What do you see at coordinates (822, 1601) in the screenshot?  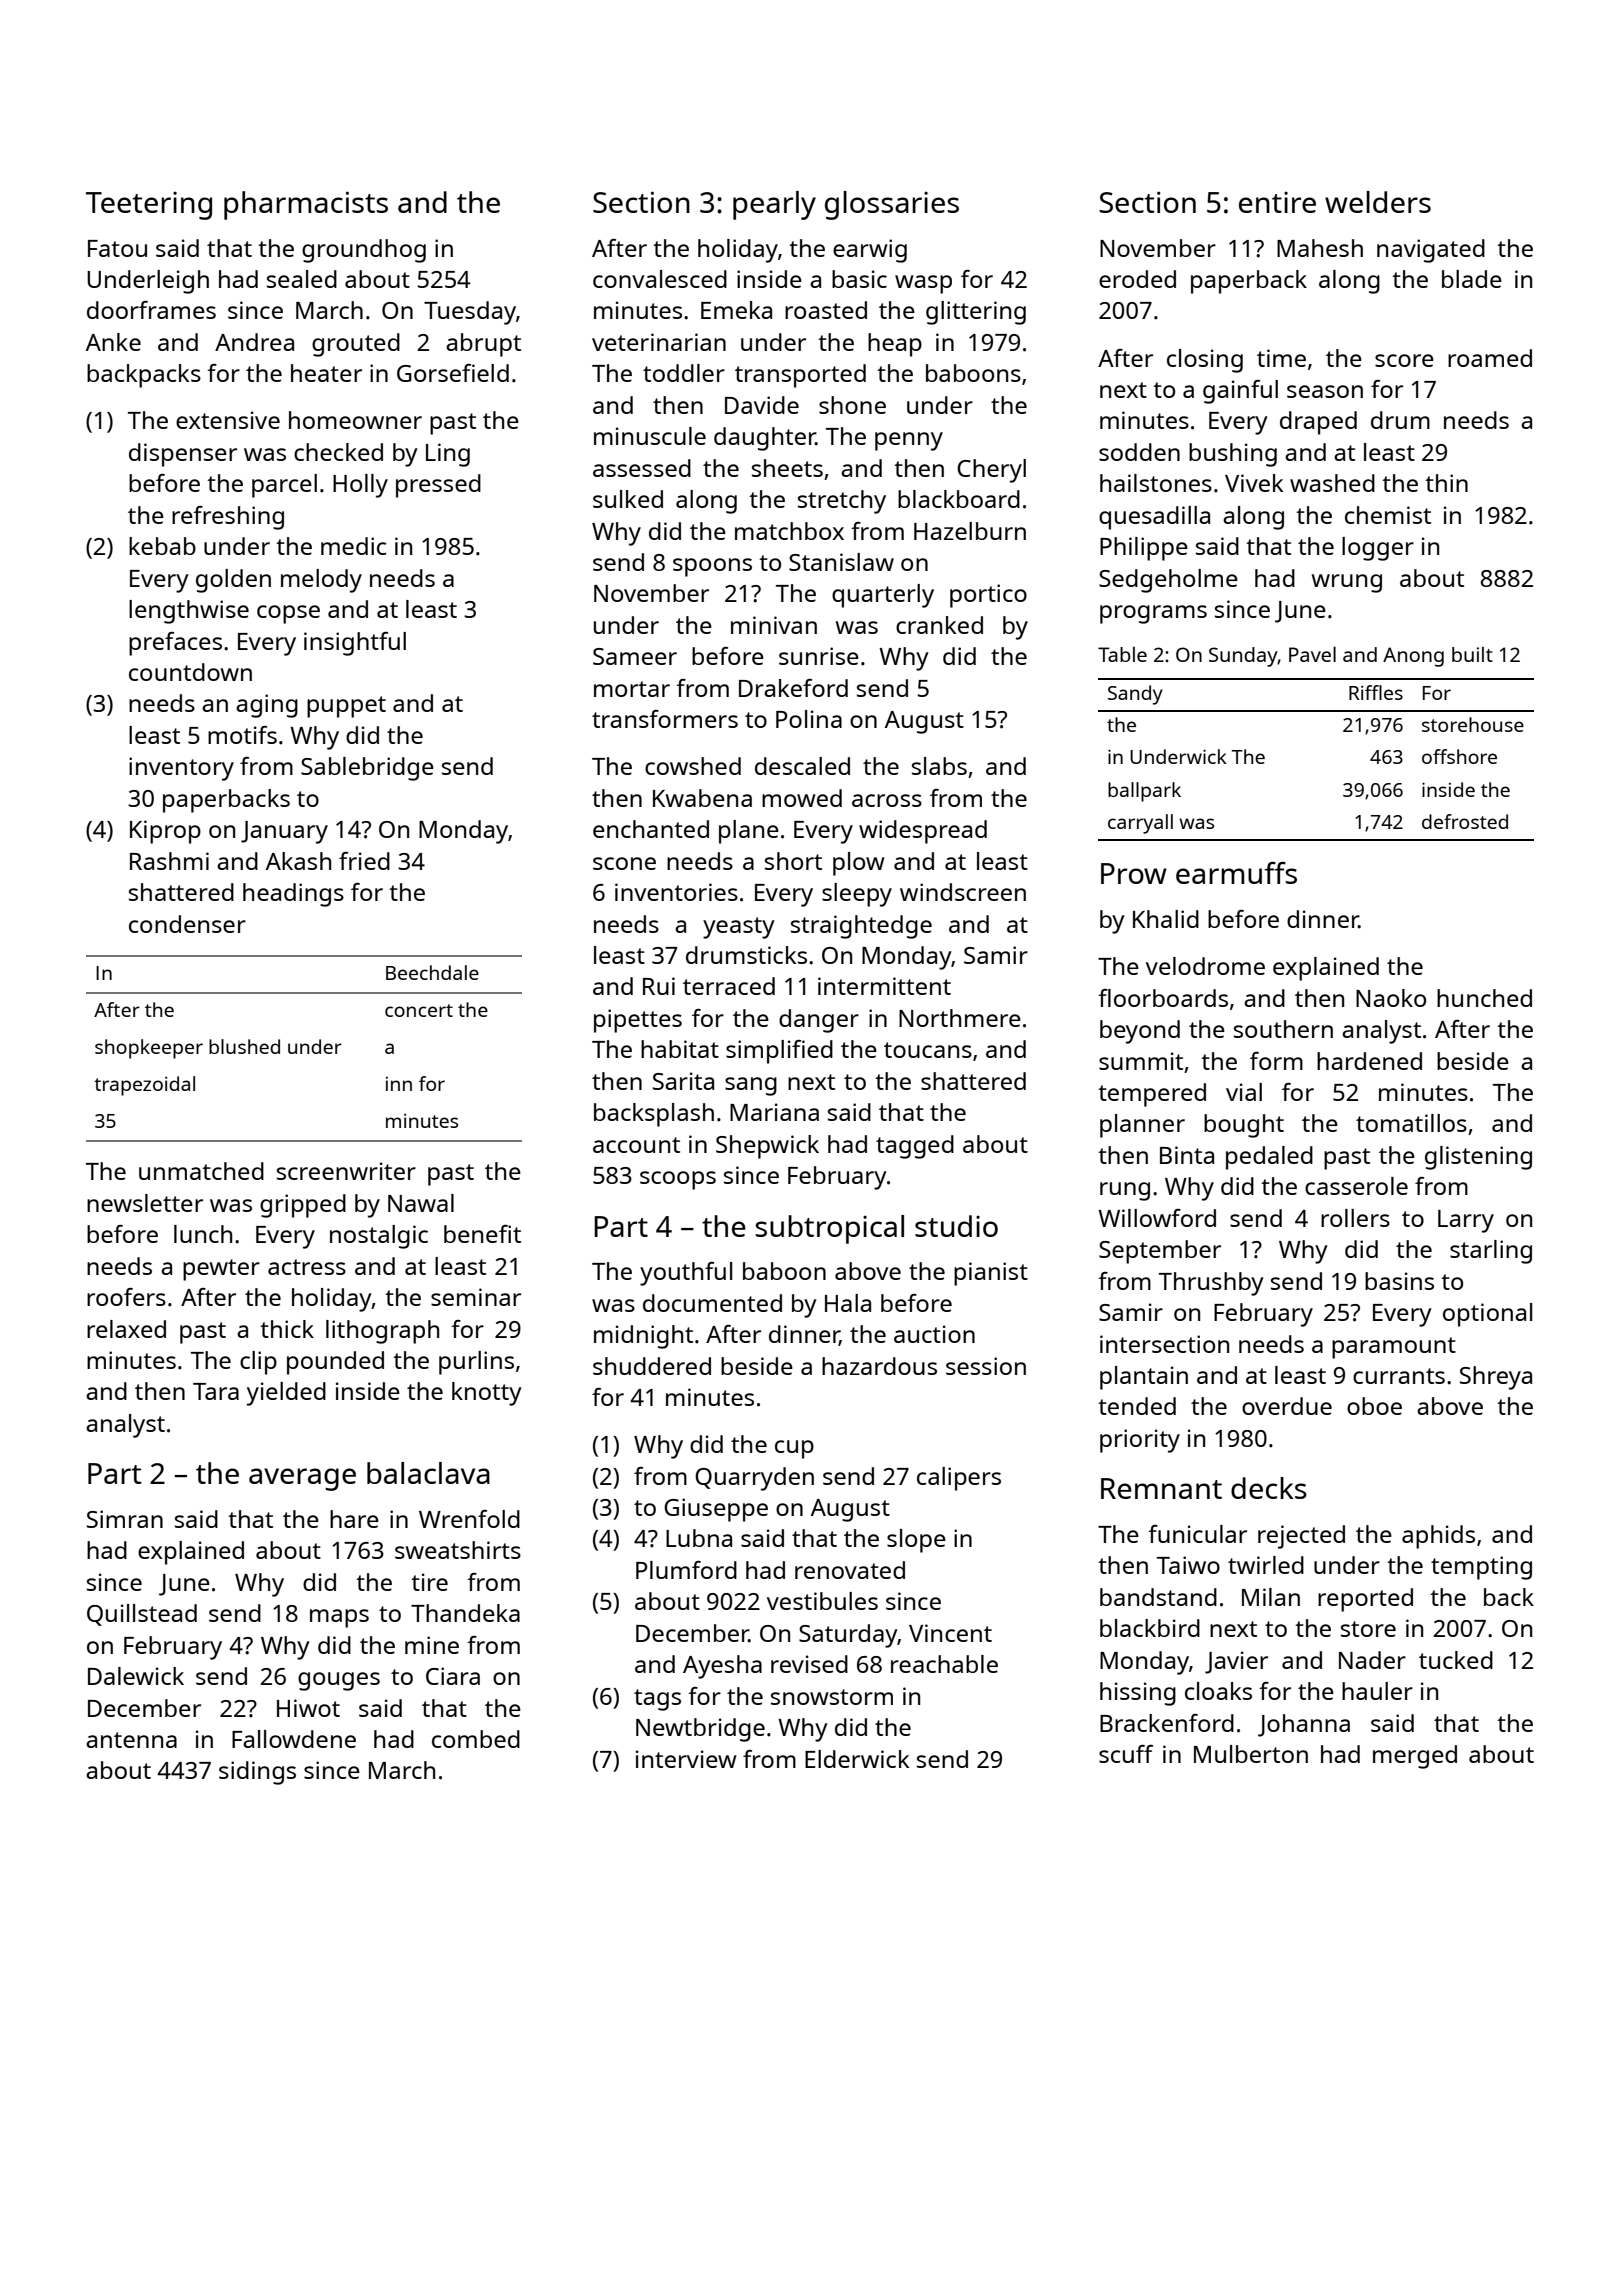 I see `vestibules` at bounding box center [822, 1601].
